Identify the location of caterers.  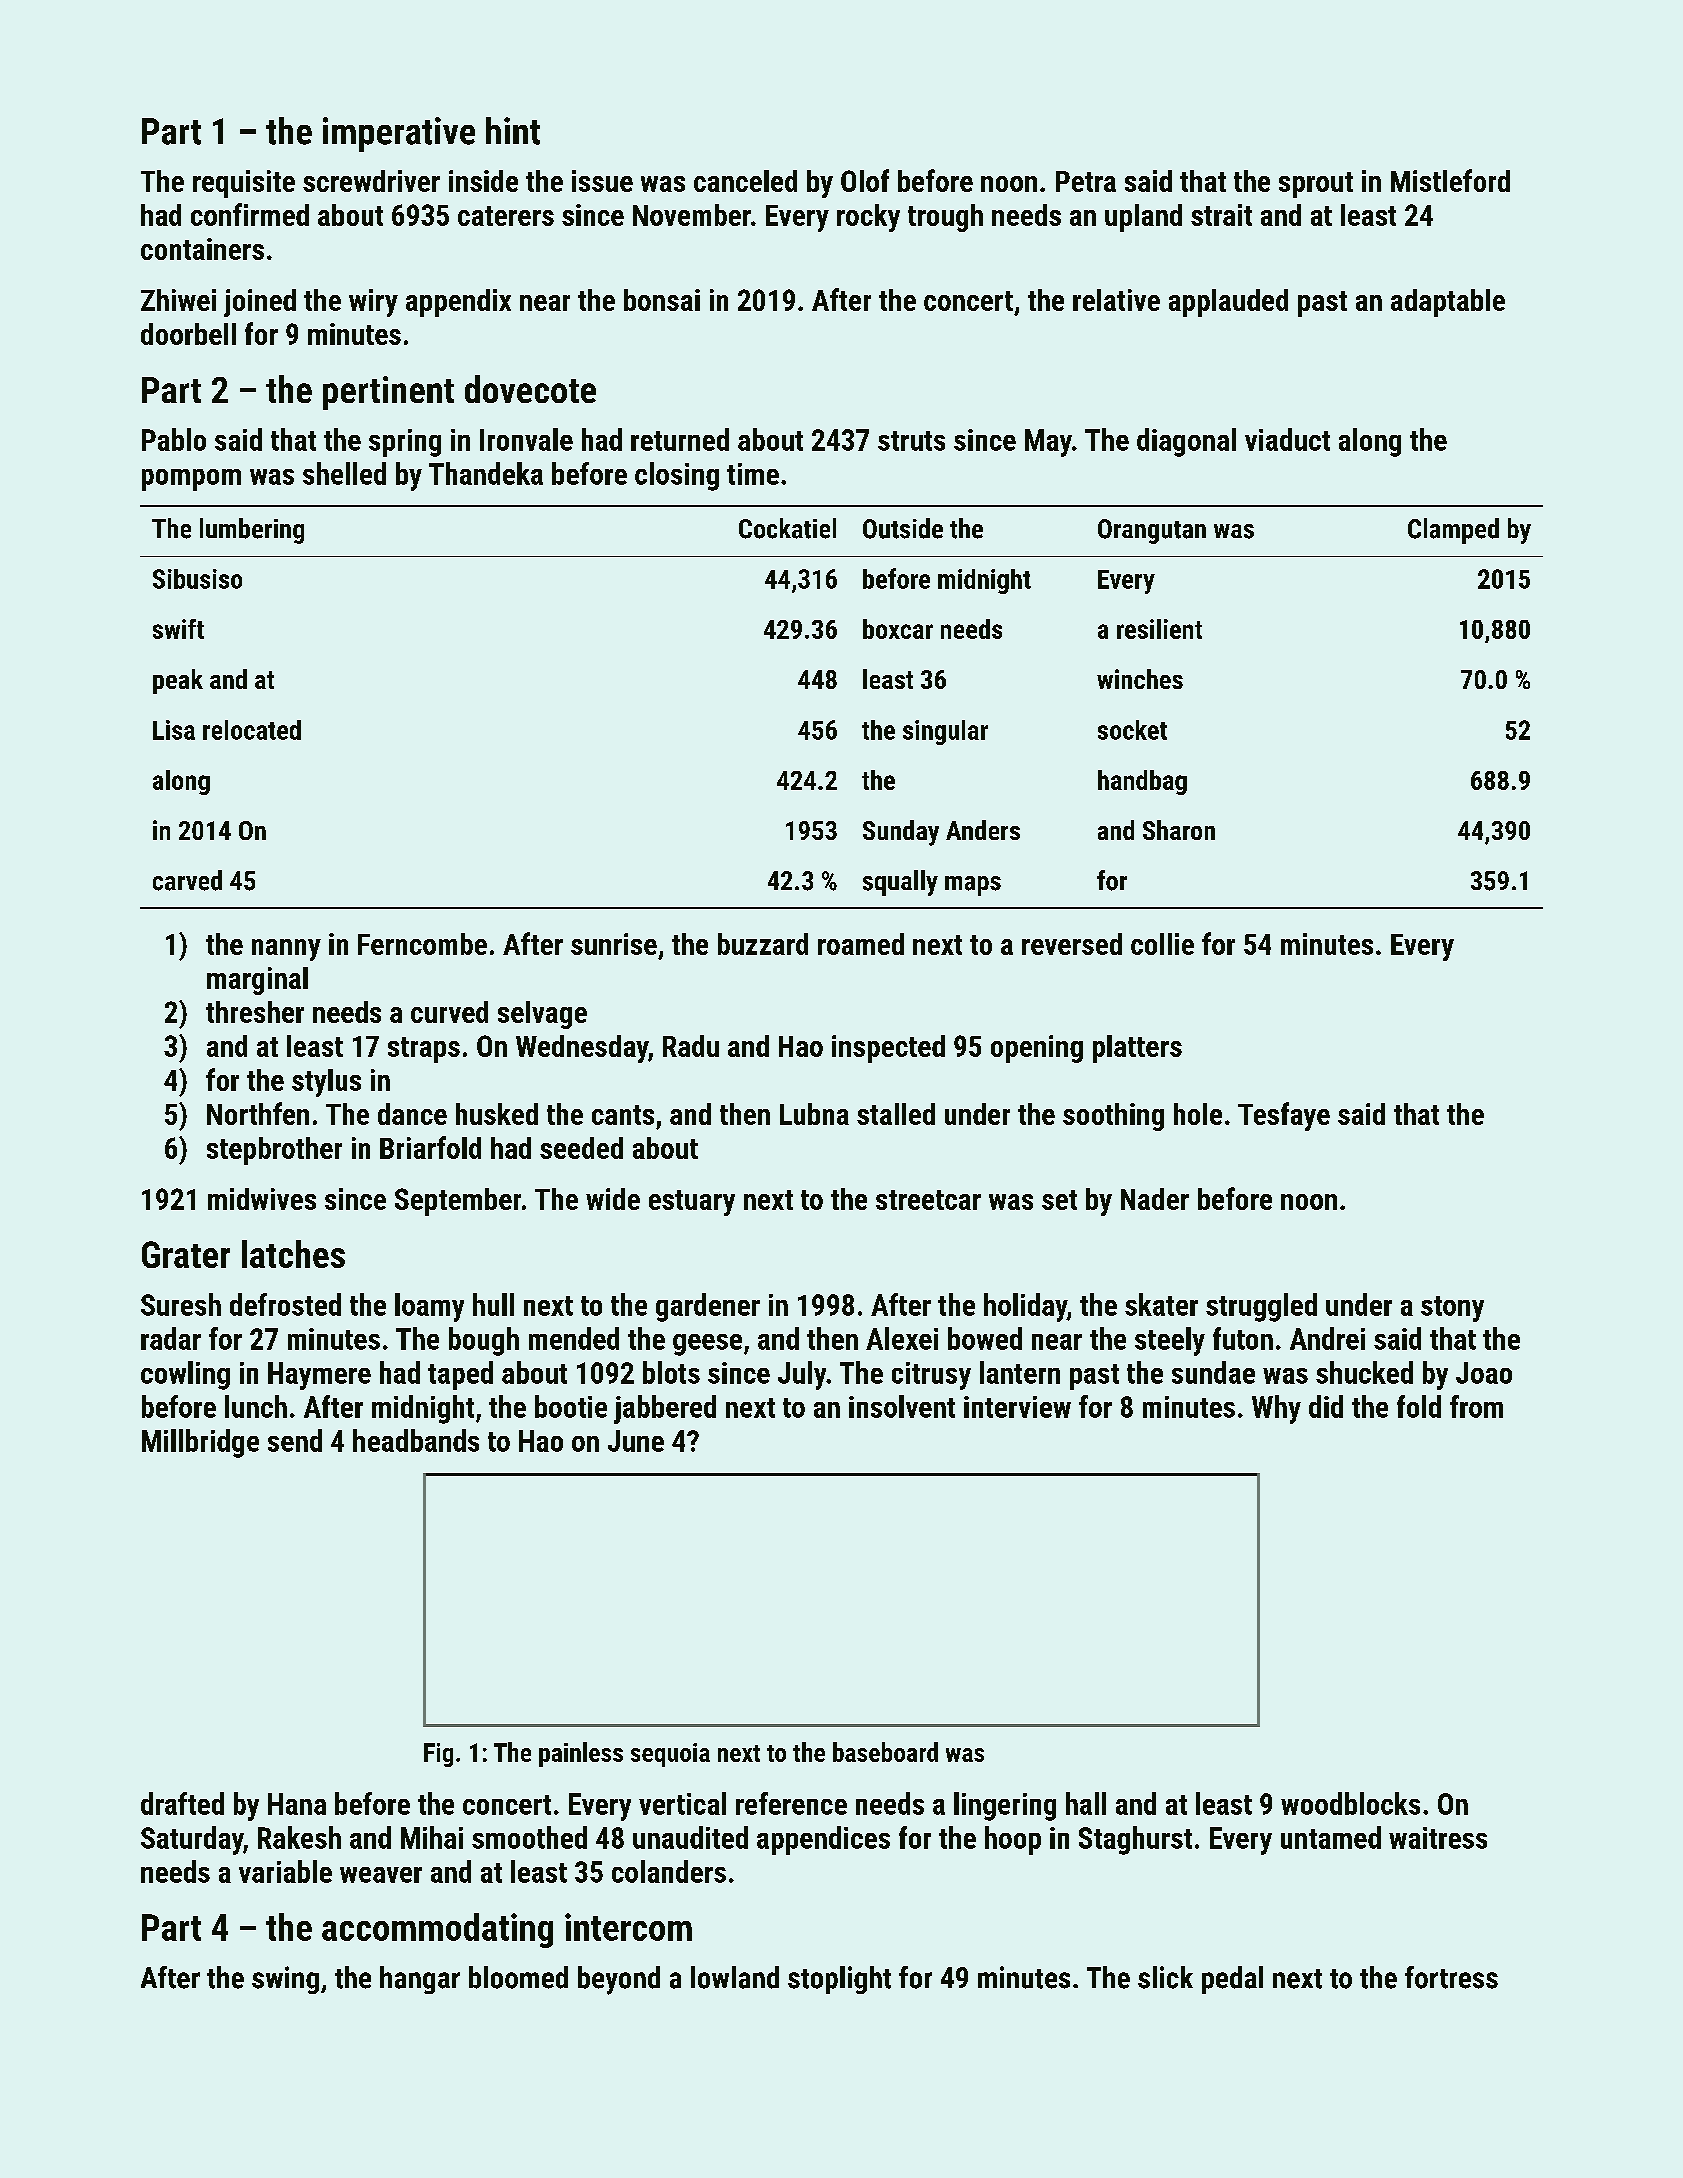
(506, 216).
